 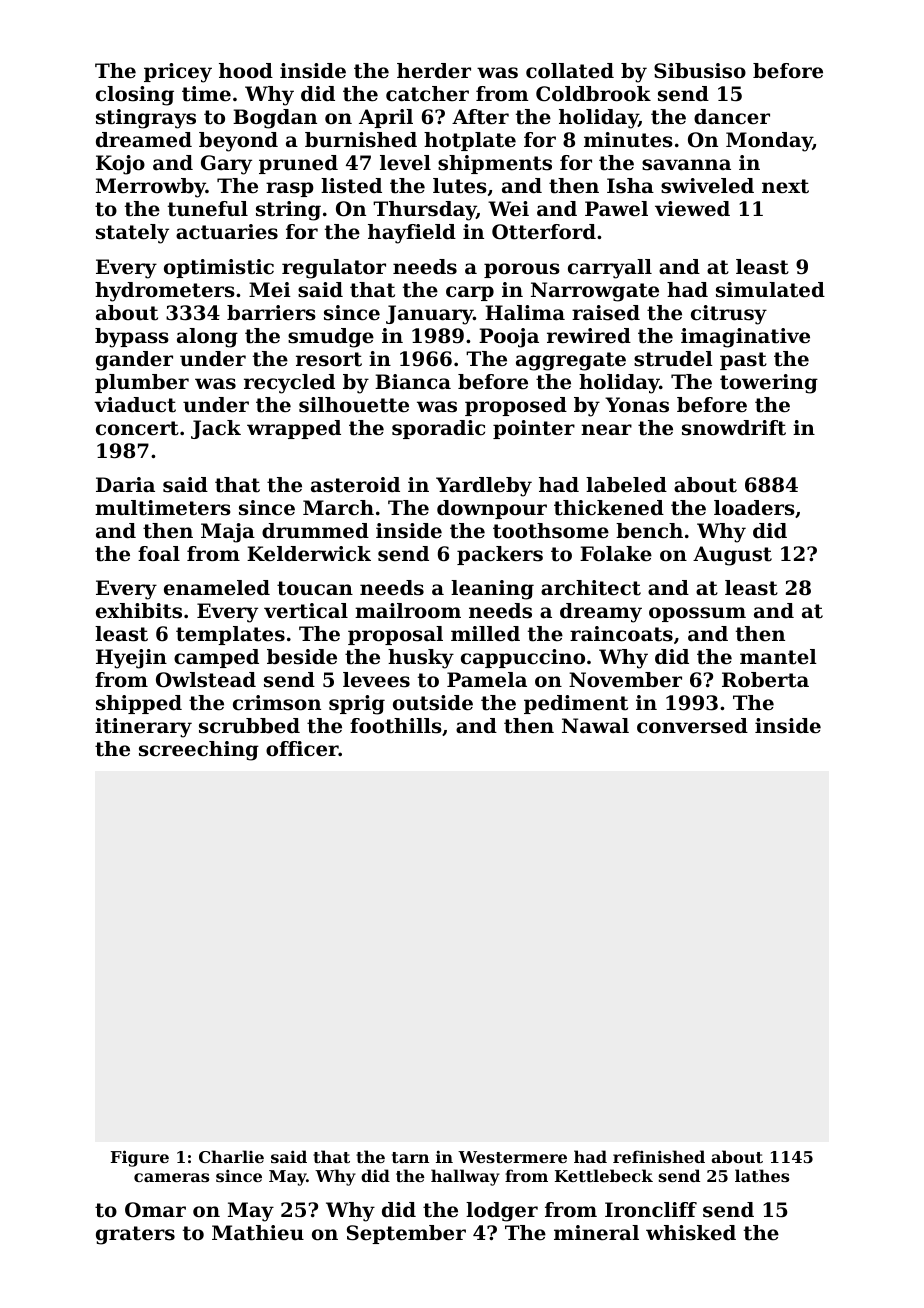 What do you see at coordinates (778, 657) in the screenshot?
I see `mantel` at bounding box center [778, 657].
